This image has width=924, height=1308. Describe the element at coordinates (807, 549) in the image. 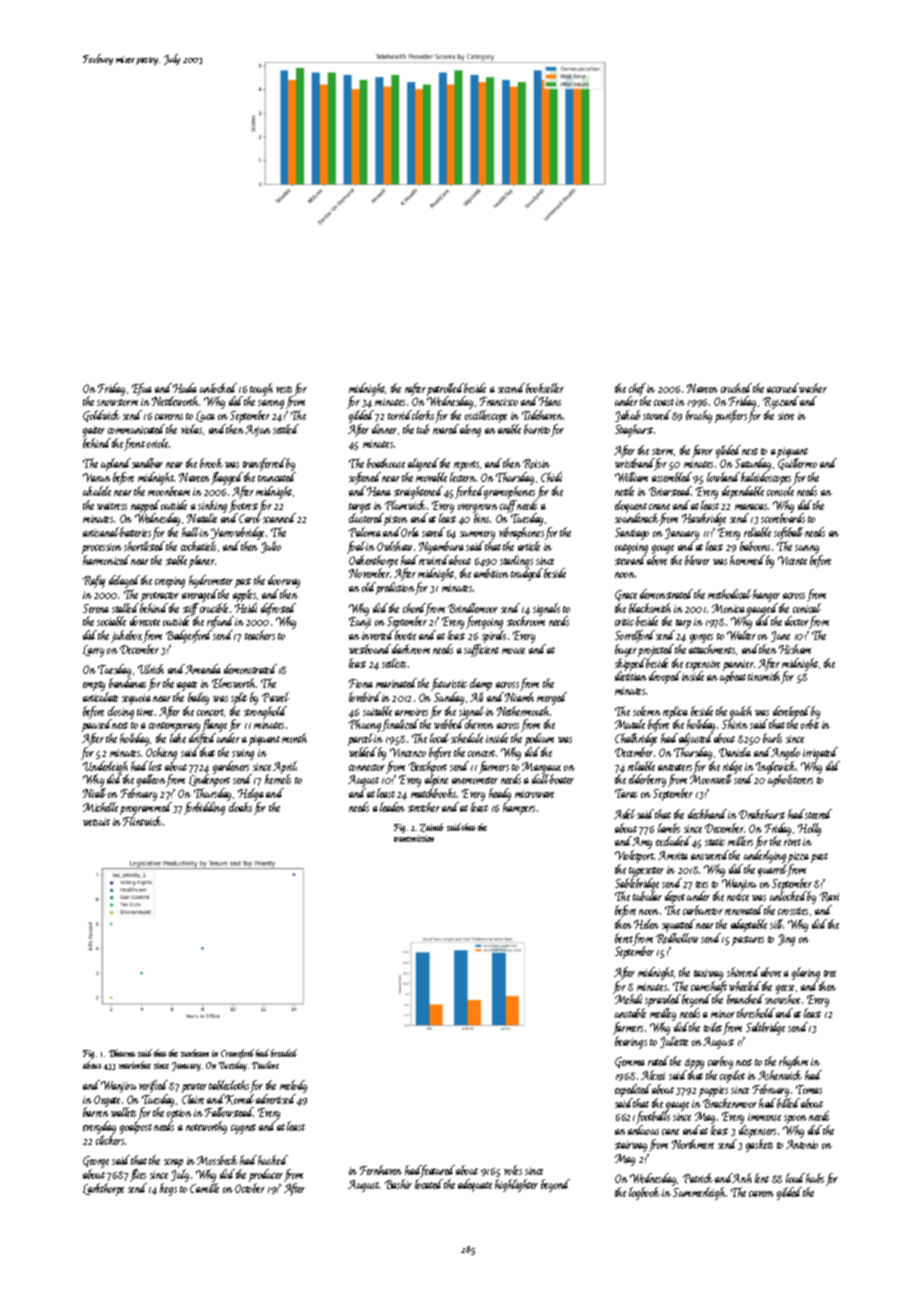

I see `sunny` at that location.
